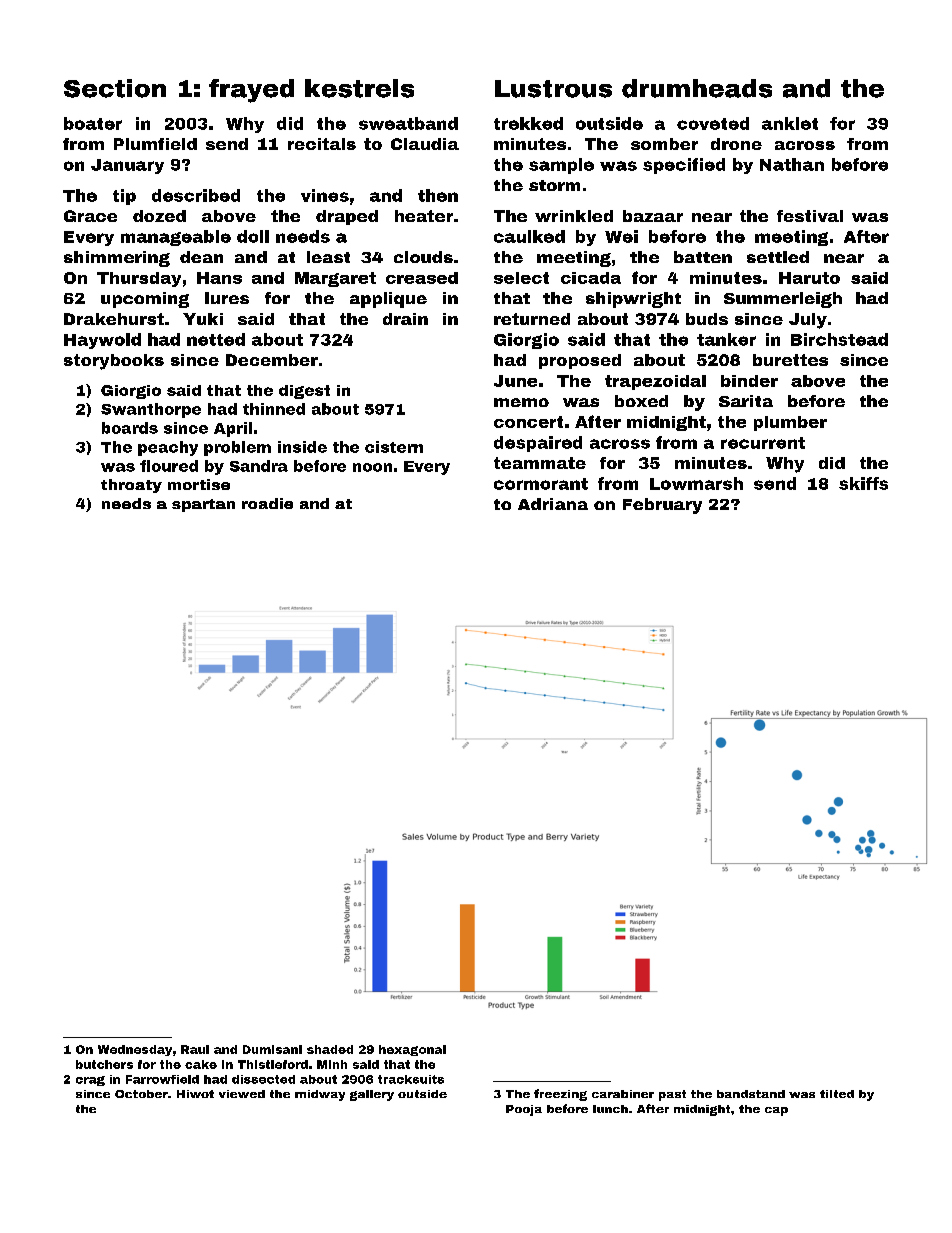 This document has height=1233, width=952. What do you see at coordinates (837, 1094) in the document?
I see `tilted` at bounding box center [837, 1094].
